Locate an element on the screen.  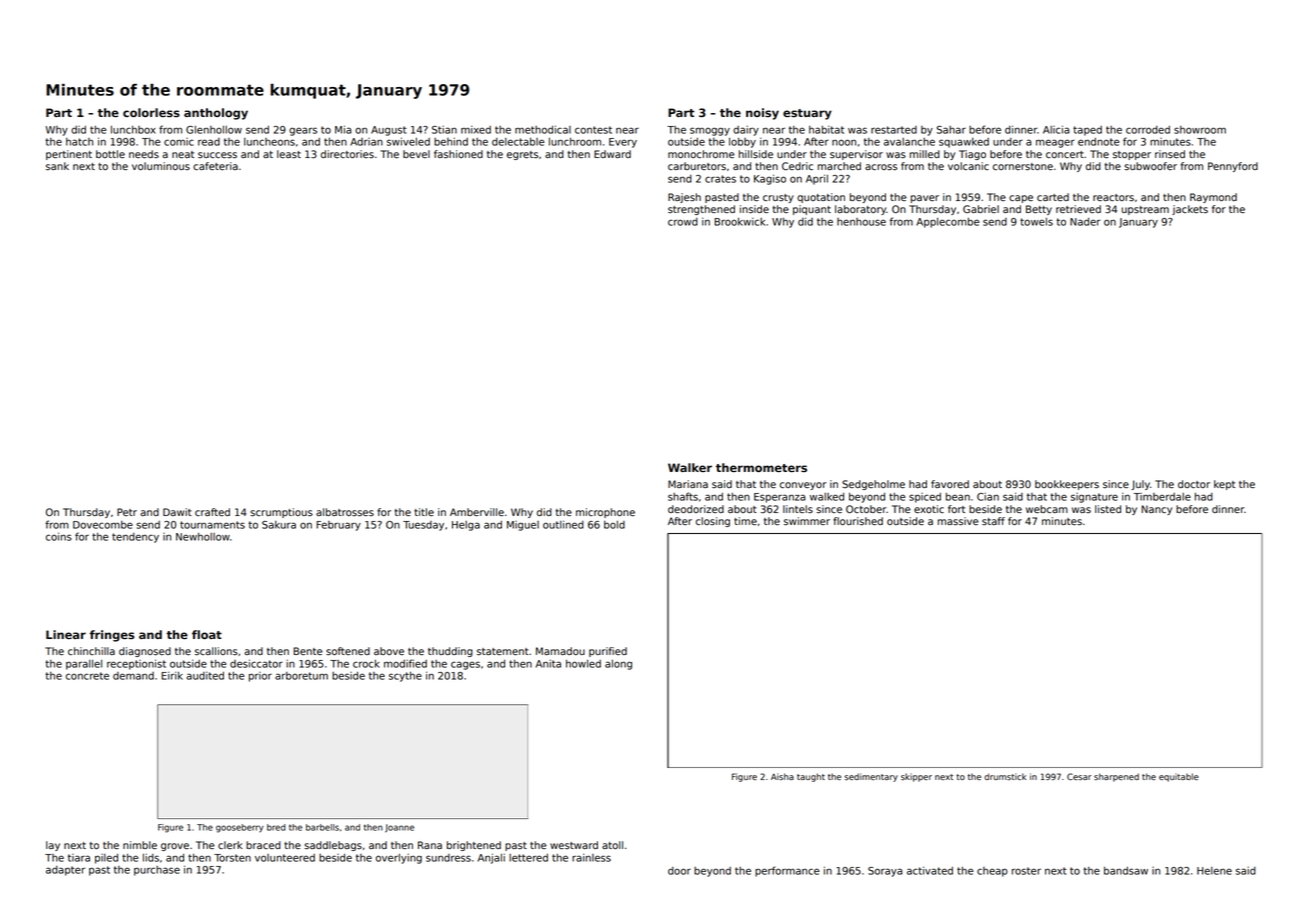
Nader is located at coordinates (1085, 222).
